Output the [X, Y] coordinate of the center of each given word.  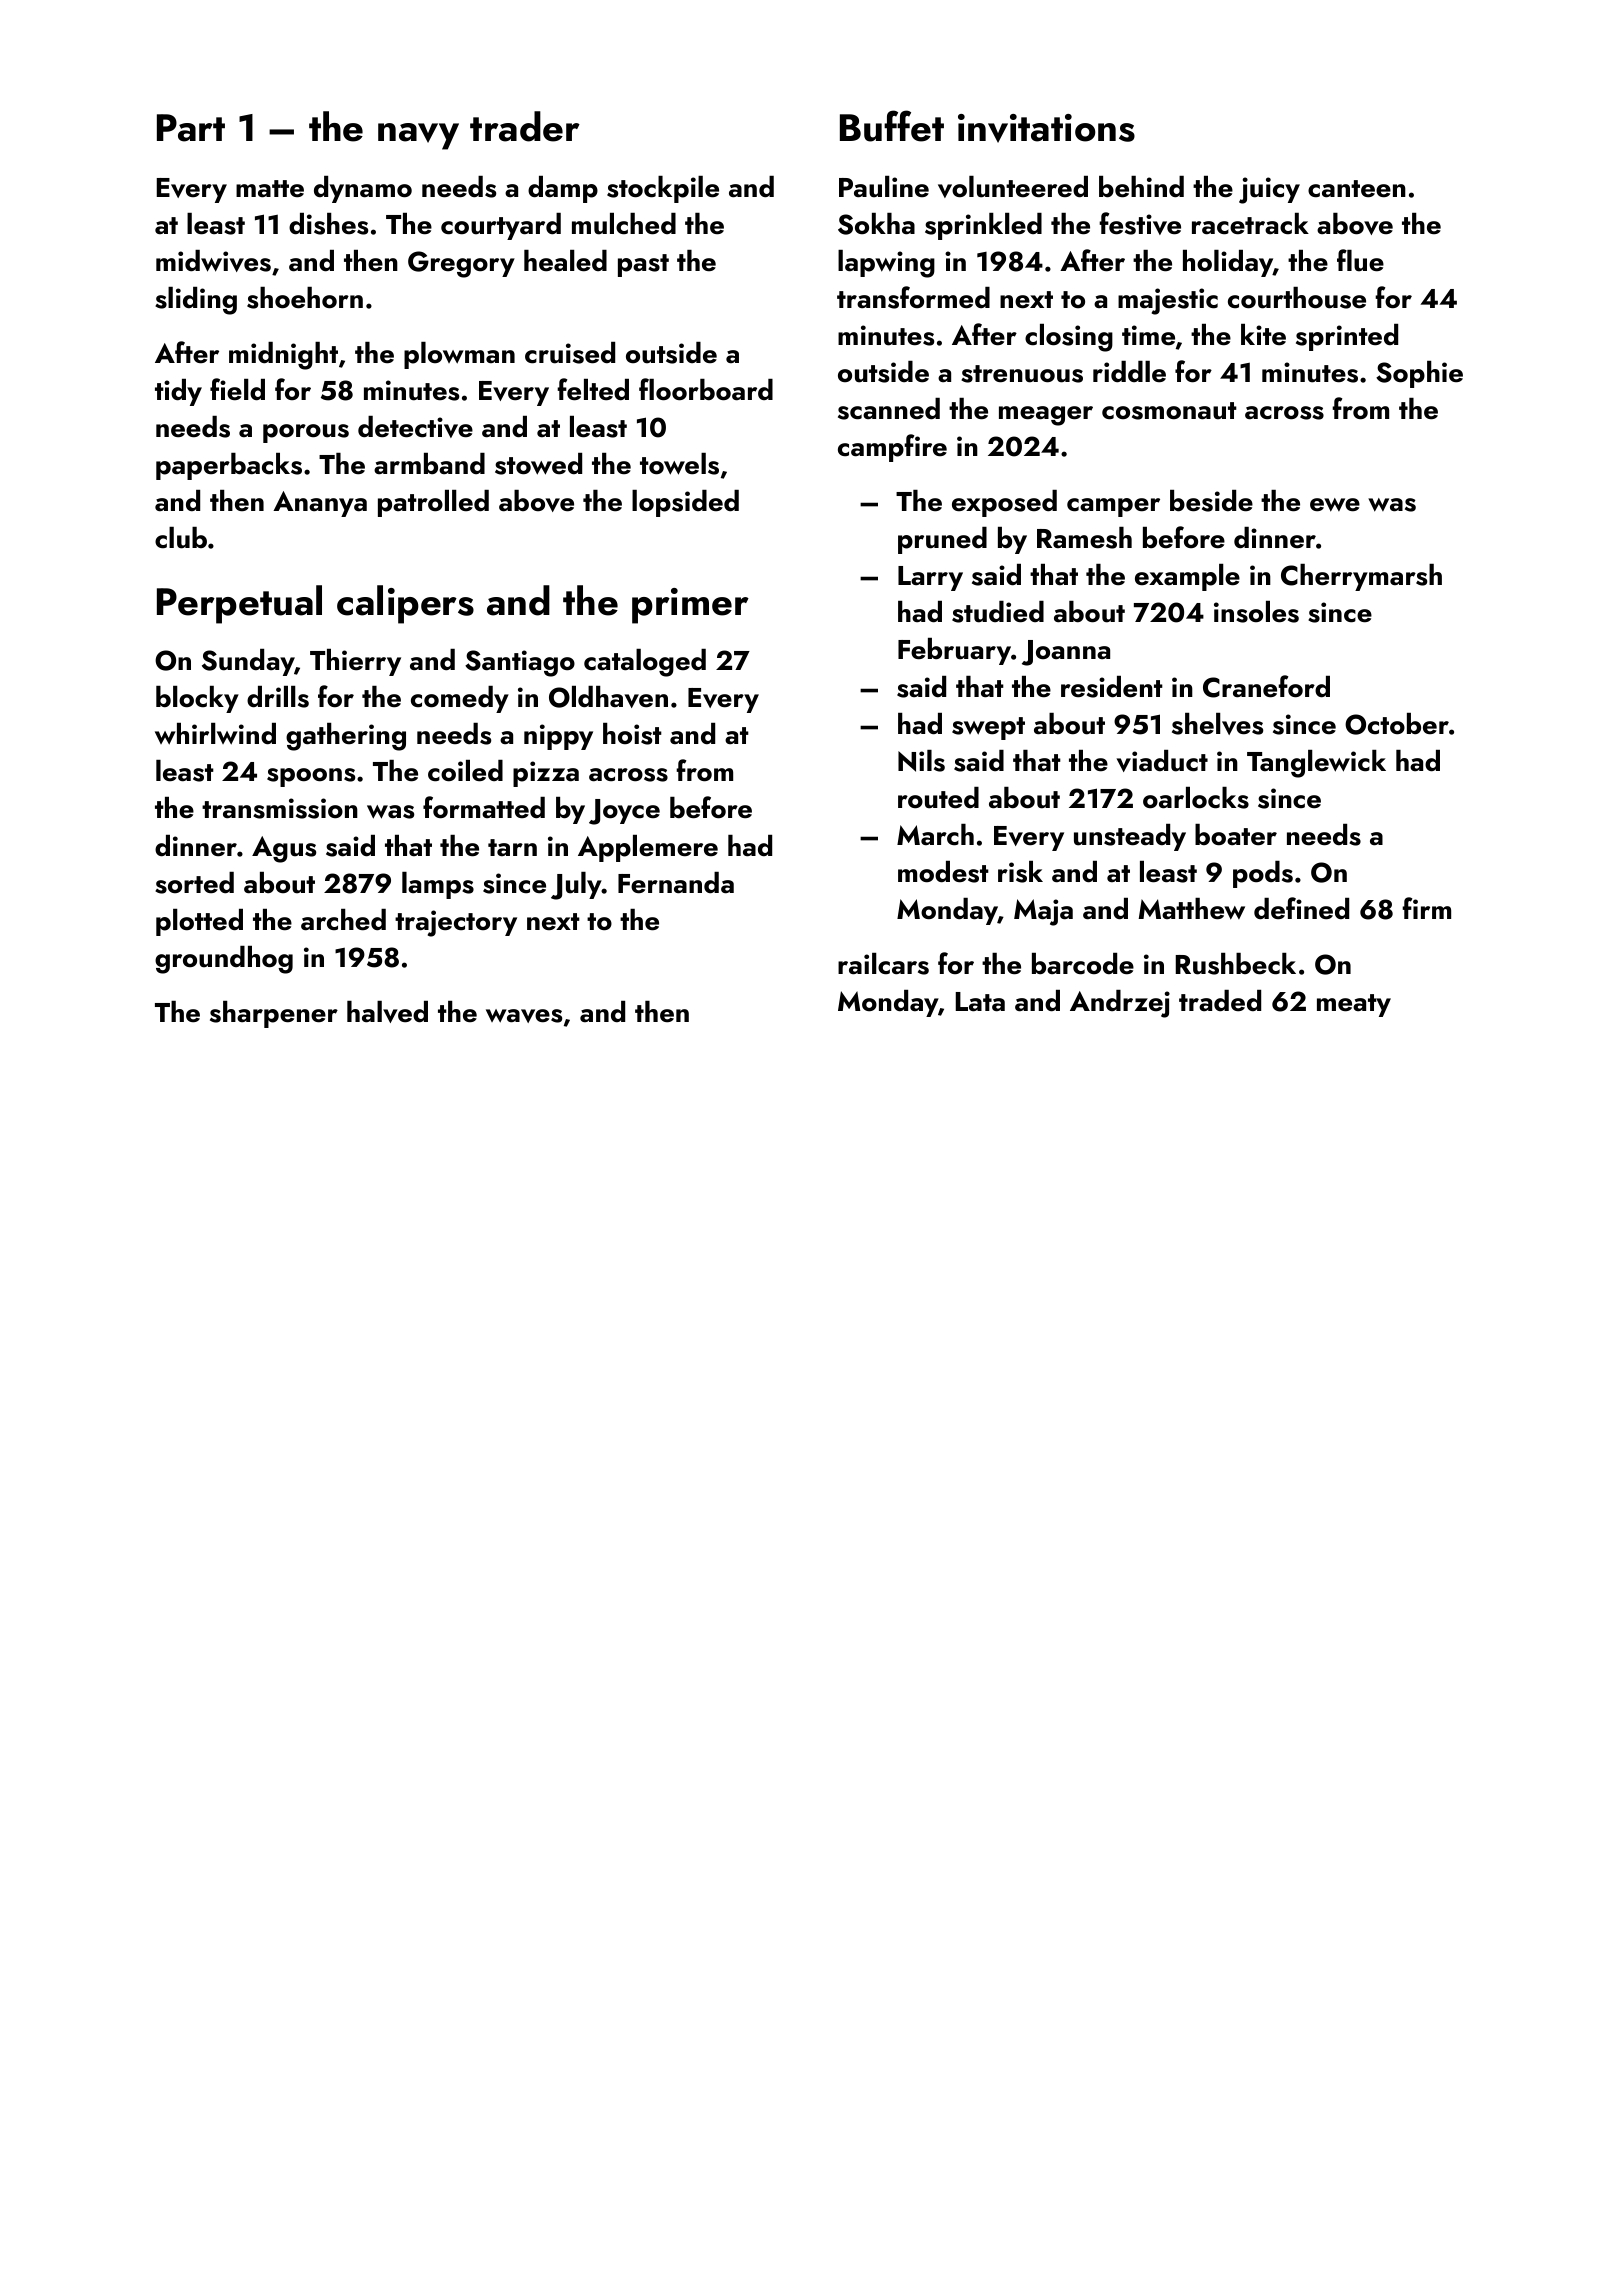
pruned [942, 540]
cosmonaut [1169, 411]
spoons [311, 777]
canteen [1357, 189]
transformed [913, 297]
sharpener [274, 1014]
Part [191, 128]
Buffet [892, 126]
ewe [1335, 505]
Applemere [648, 848]
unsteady [1130, 837]
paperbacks [229, 466]
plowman [459, 355]
